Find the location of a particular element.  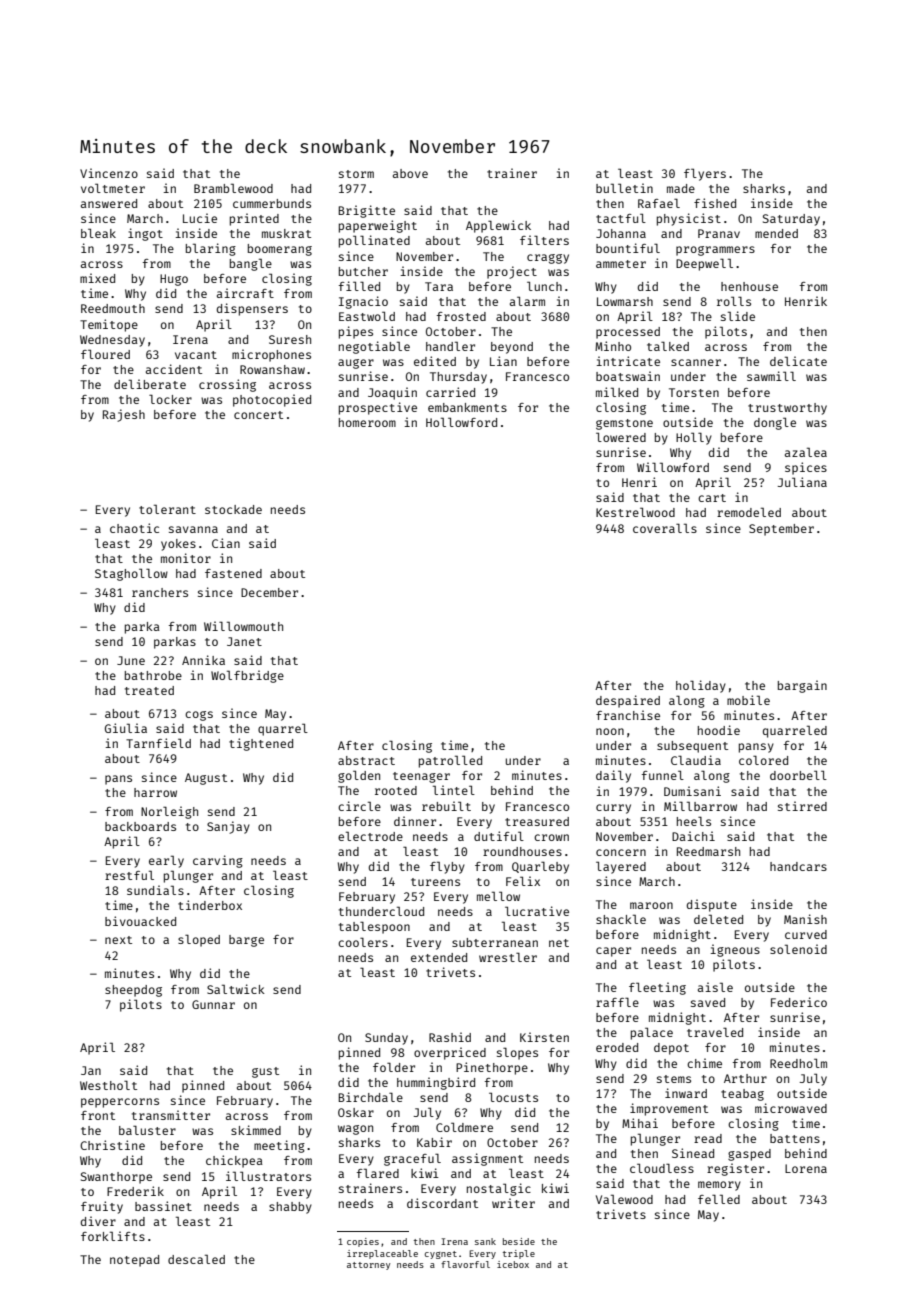

voltmeter is located at coordinates (113, 188).
